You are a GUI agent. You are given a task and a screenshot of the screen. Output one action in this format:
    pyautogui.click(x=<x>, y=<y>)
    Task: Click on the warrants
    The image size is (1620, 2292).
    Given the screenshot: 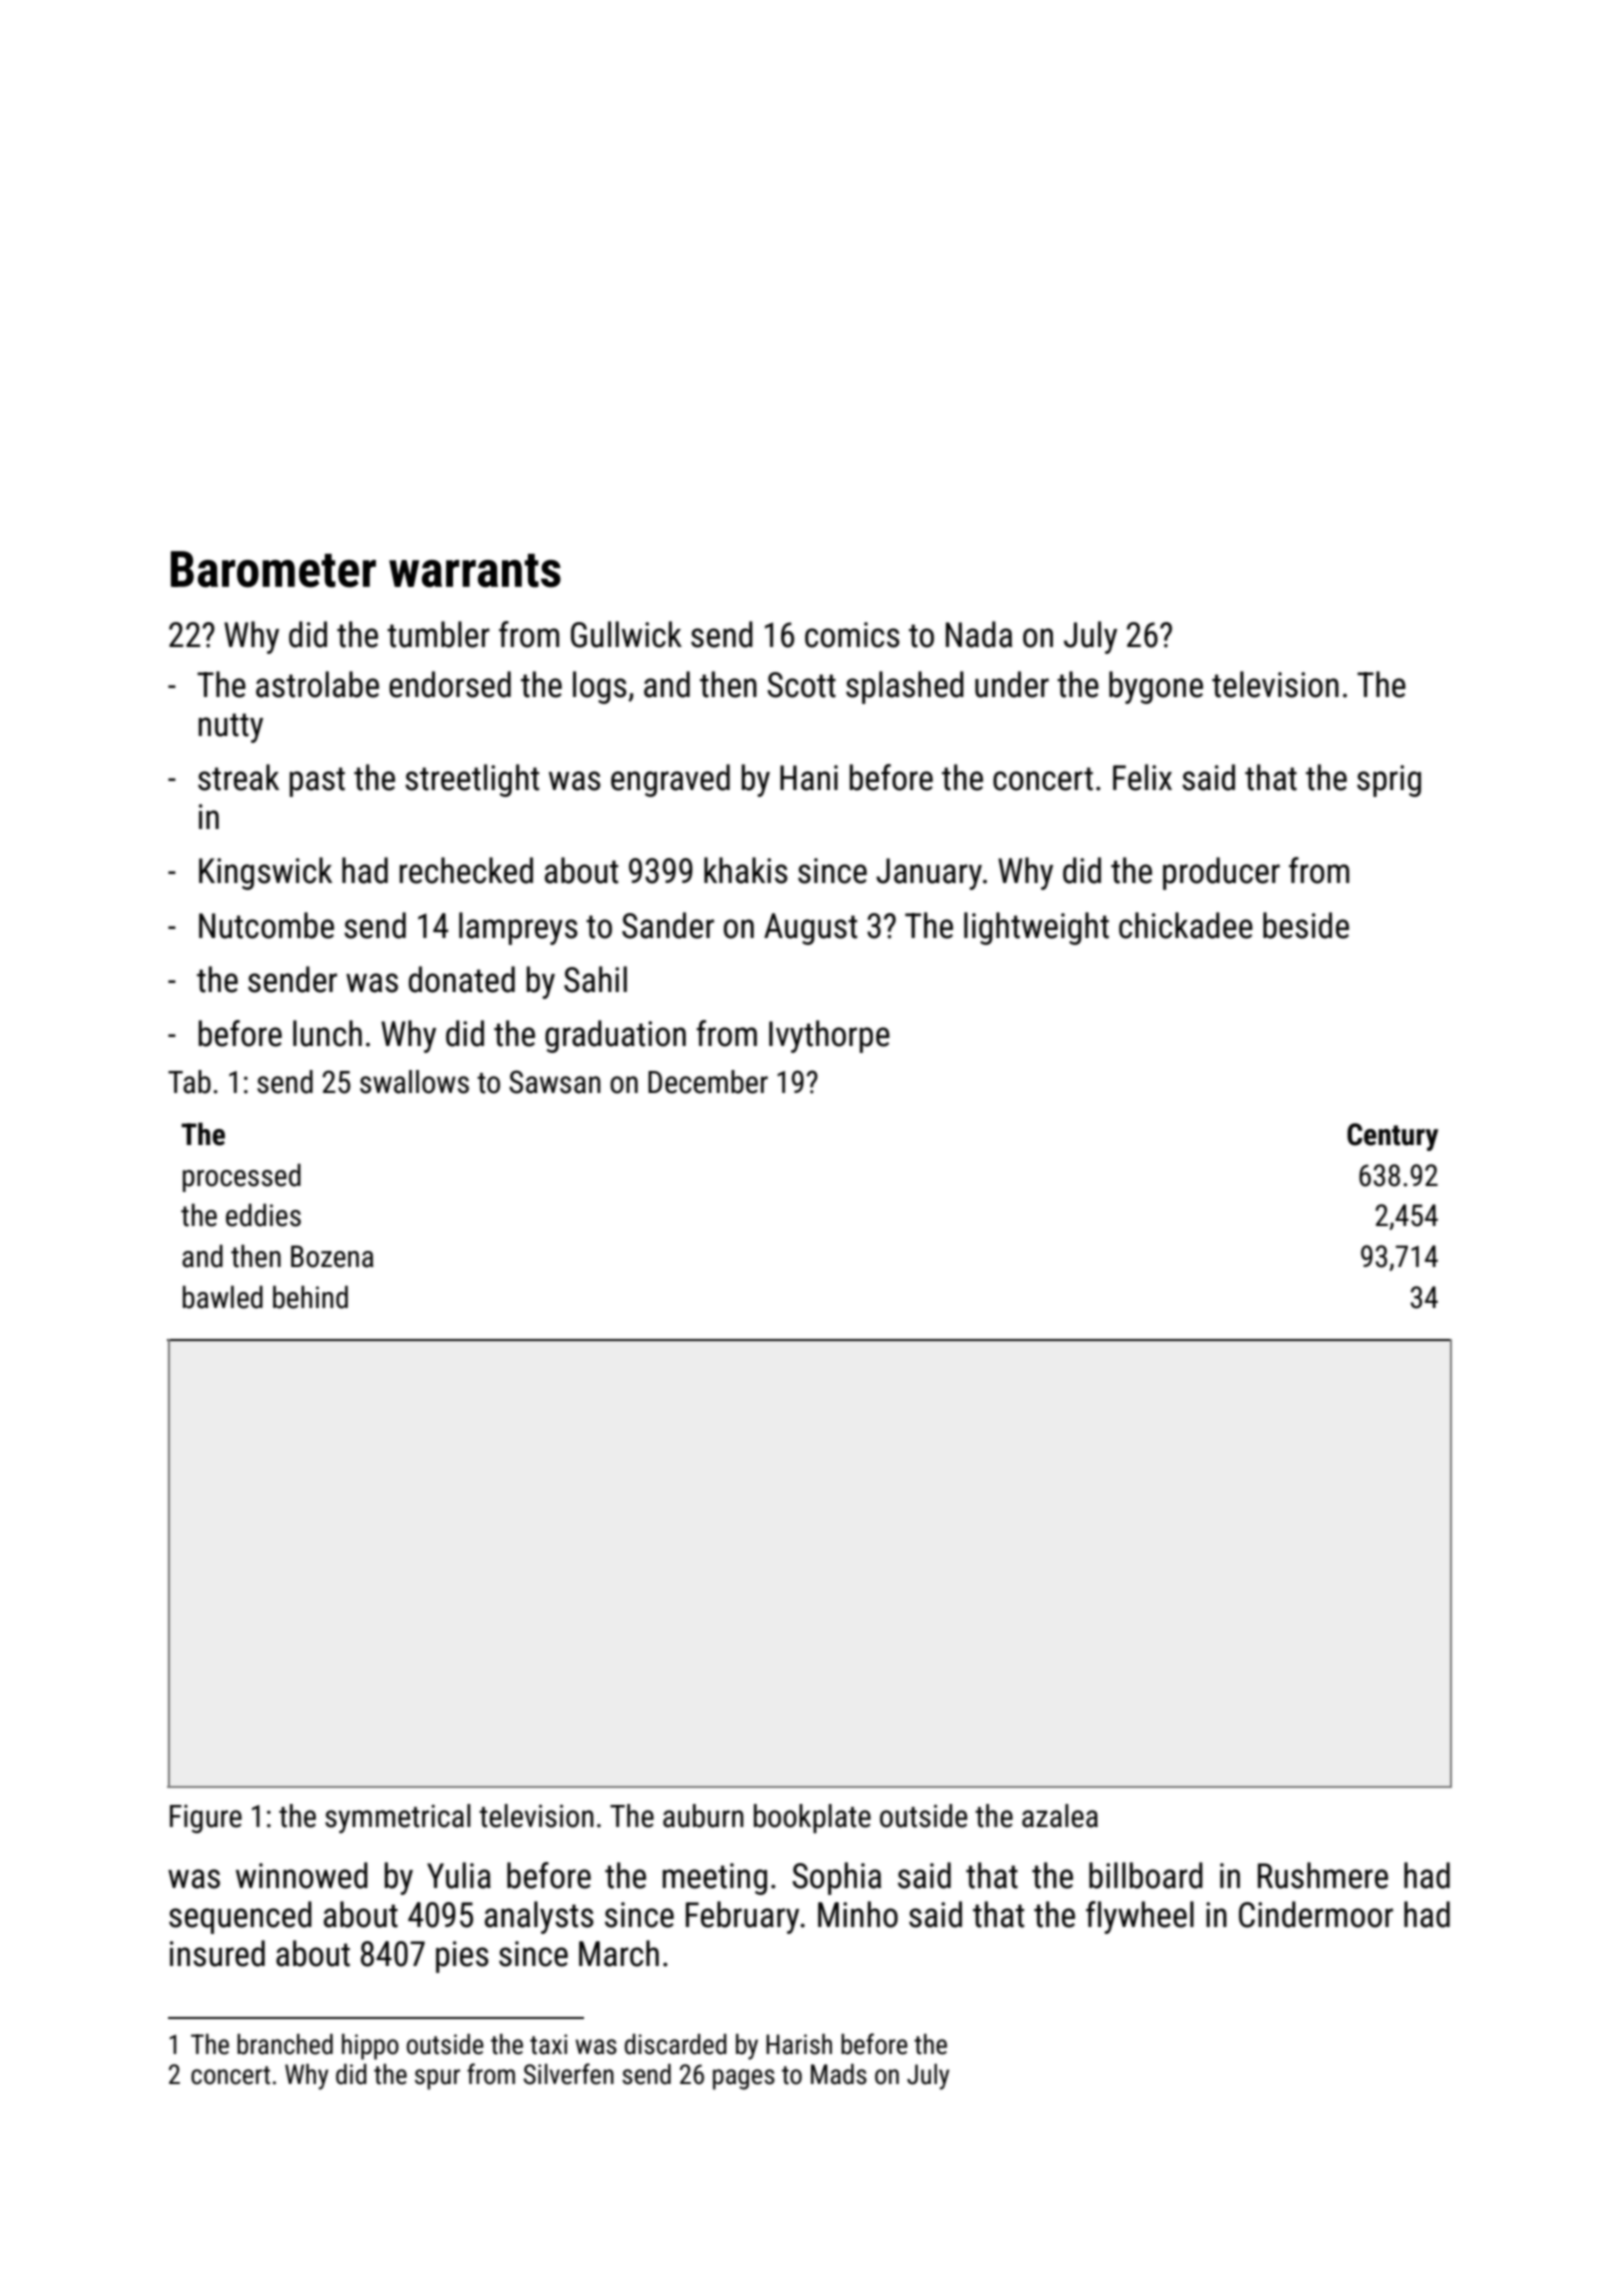 What is the action you would take?
    pyautogui.click(x=475, y=571)
